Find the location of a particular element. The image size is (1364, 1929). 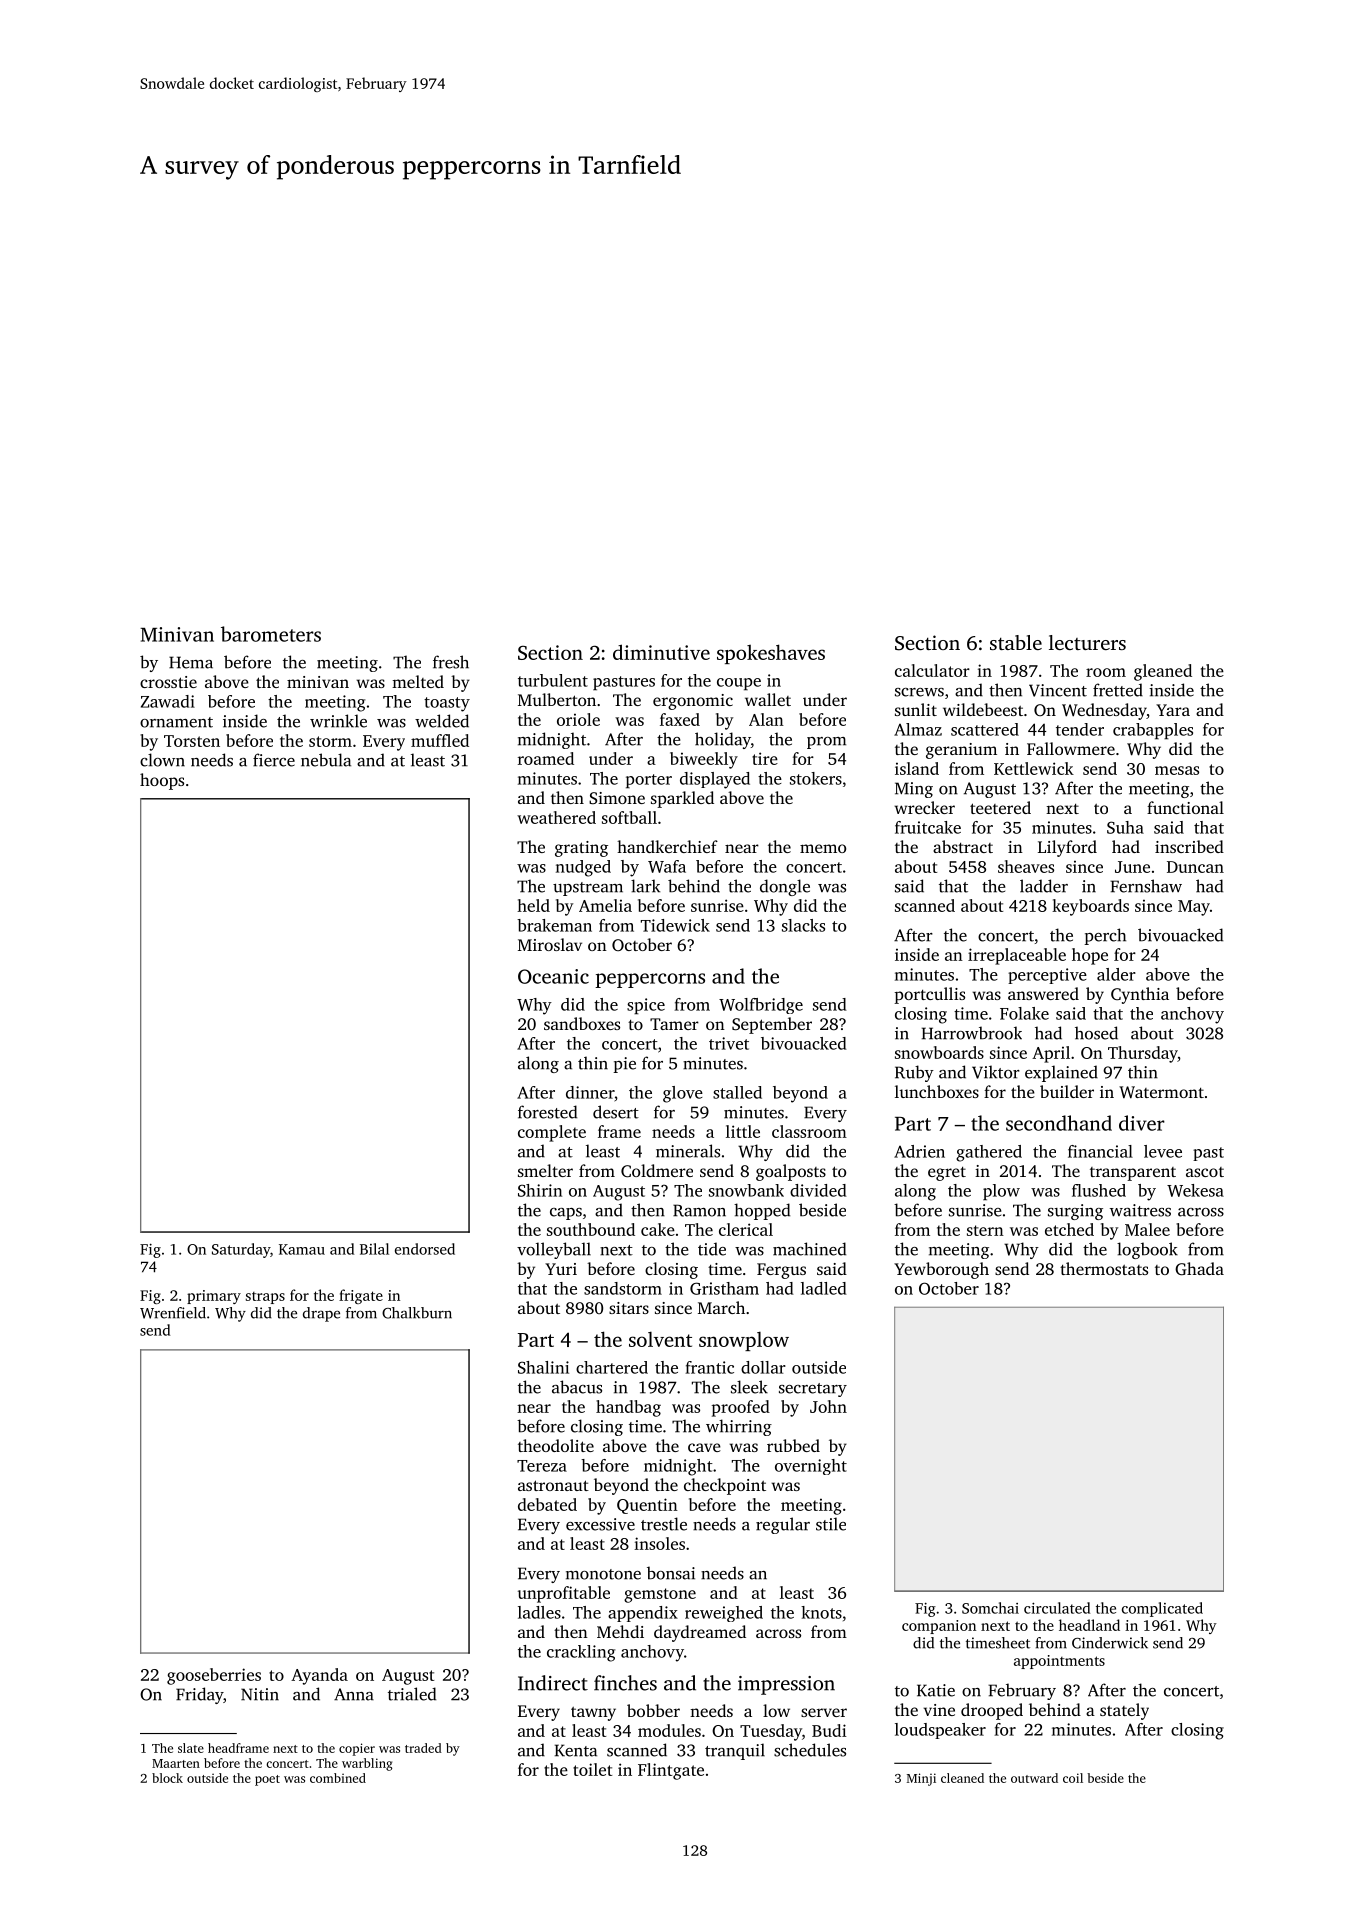

barometers is located at coordinates (271, 634).
